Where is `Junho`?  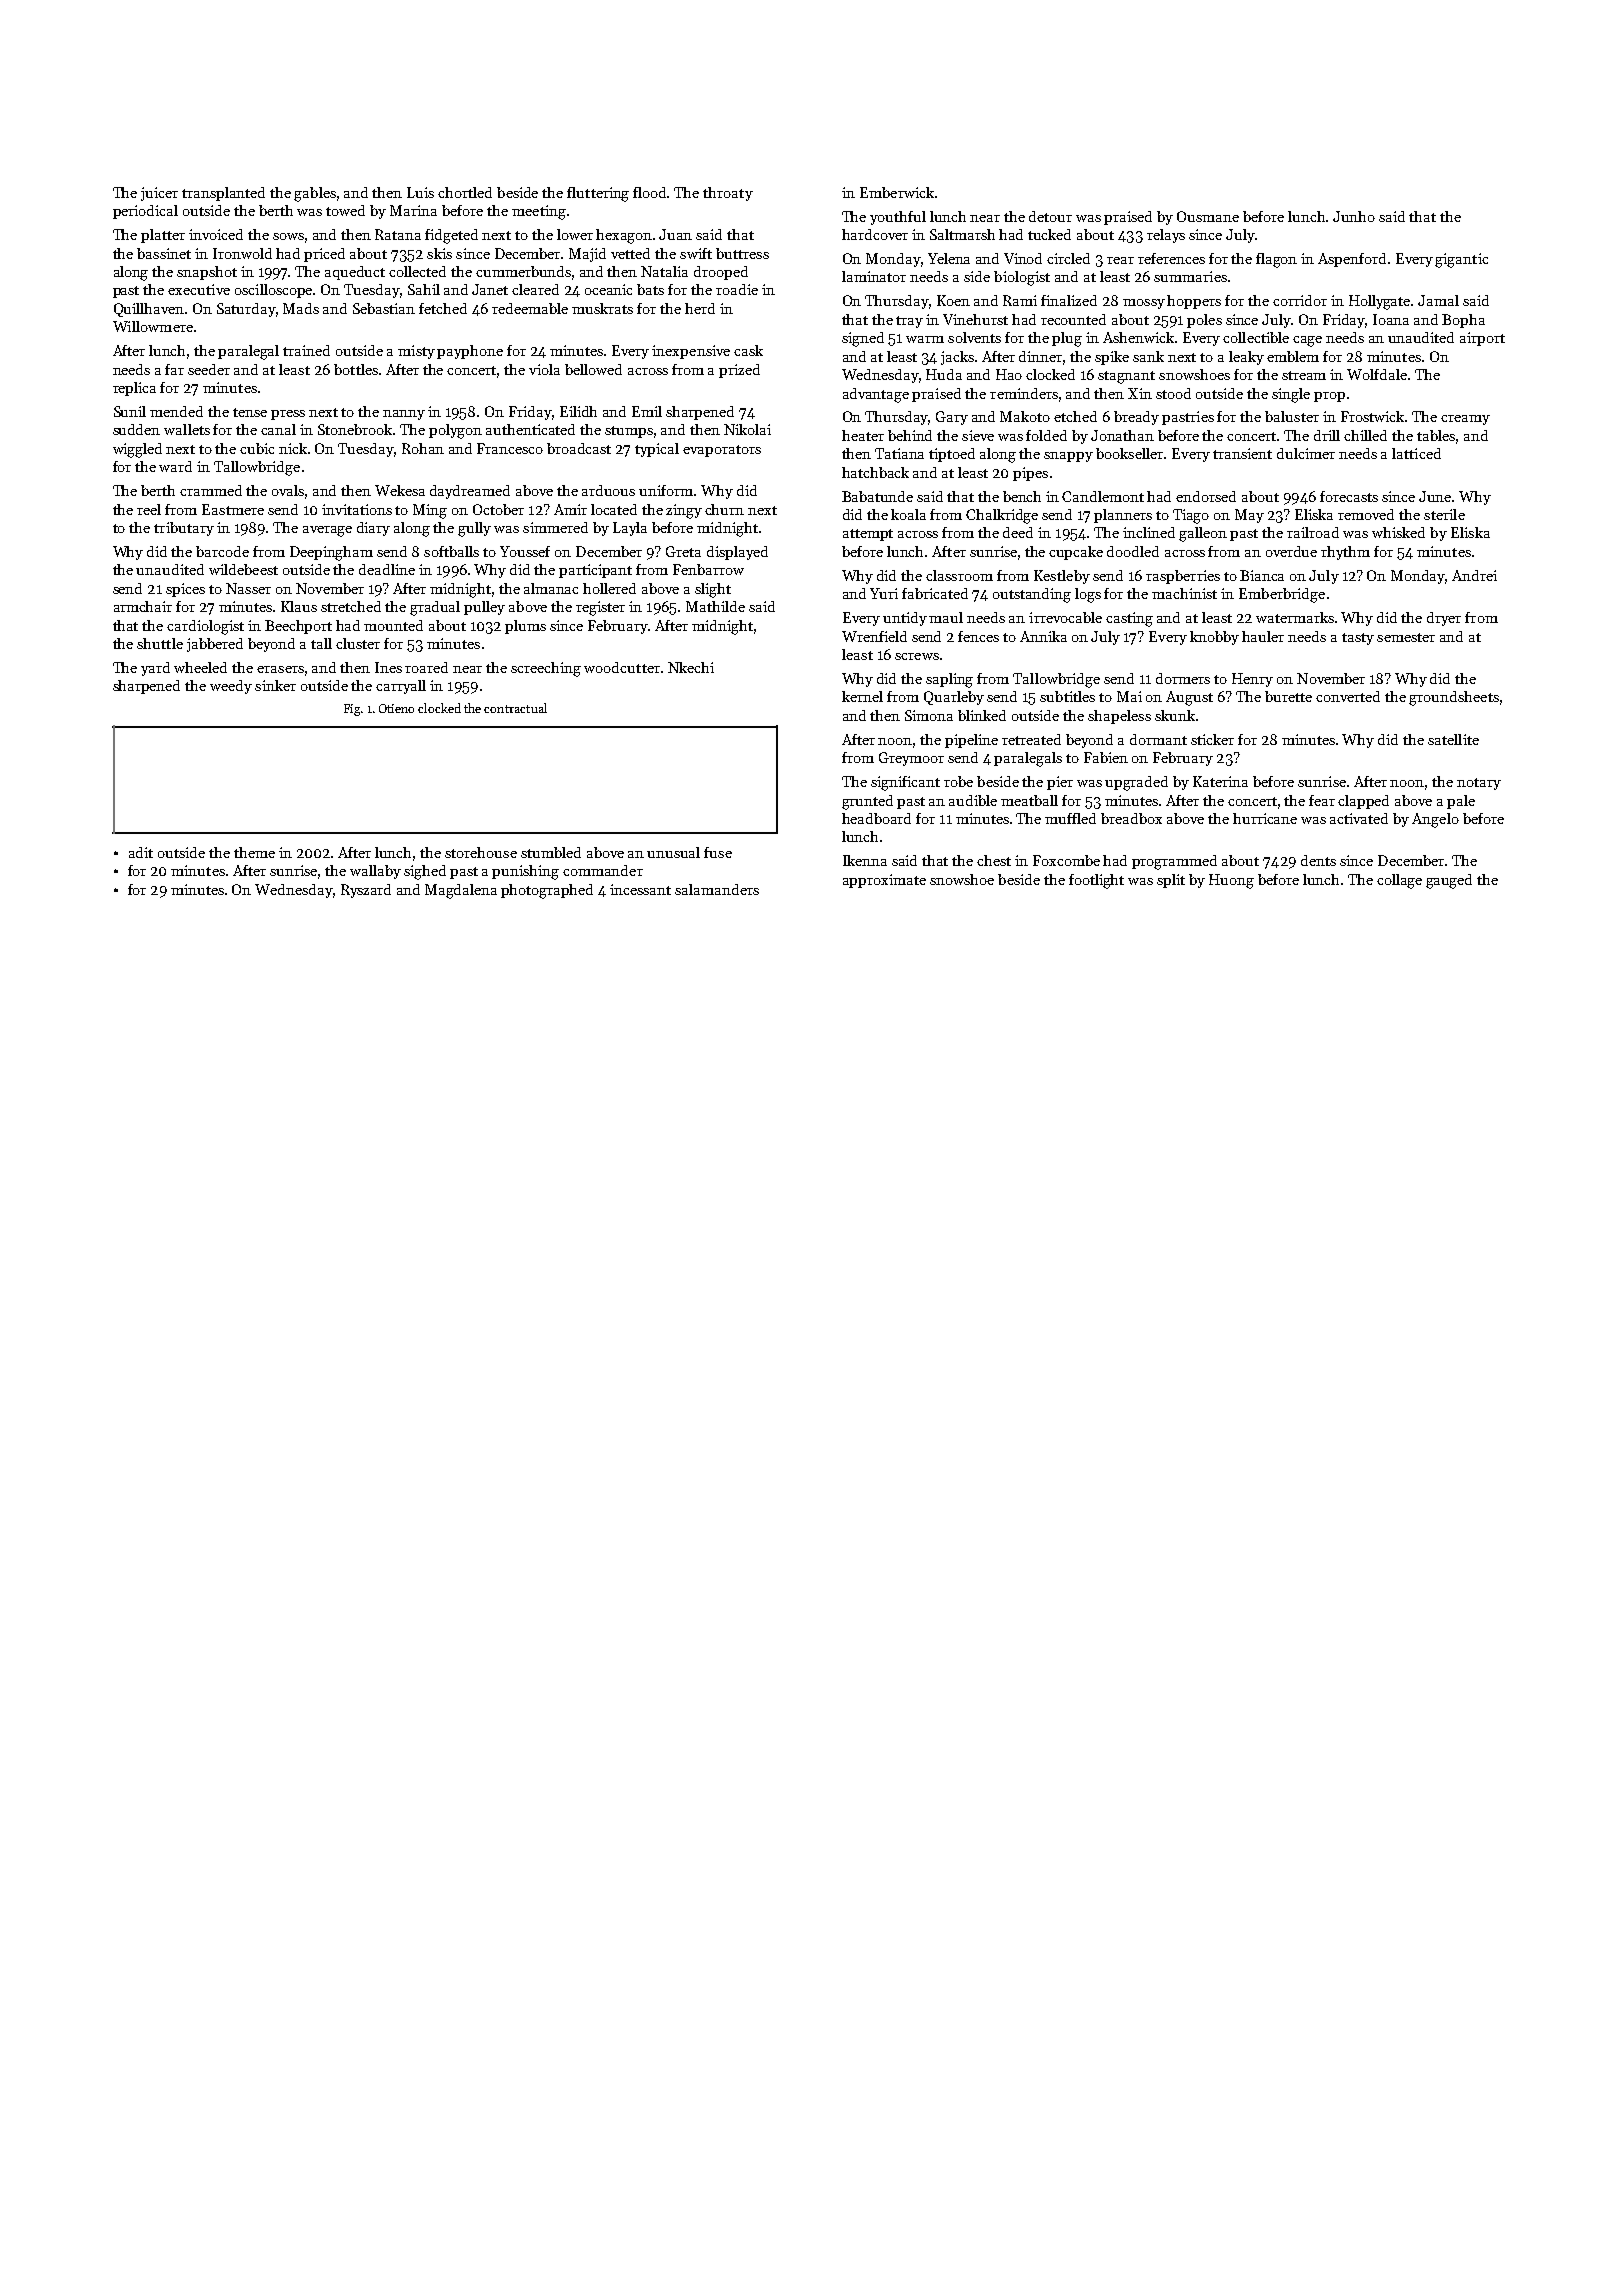 Junho is located at coordinates (1354, 216).
